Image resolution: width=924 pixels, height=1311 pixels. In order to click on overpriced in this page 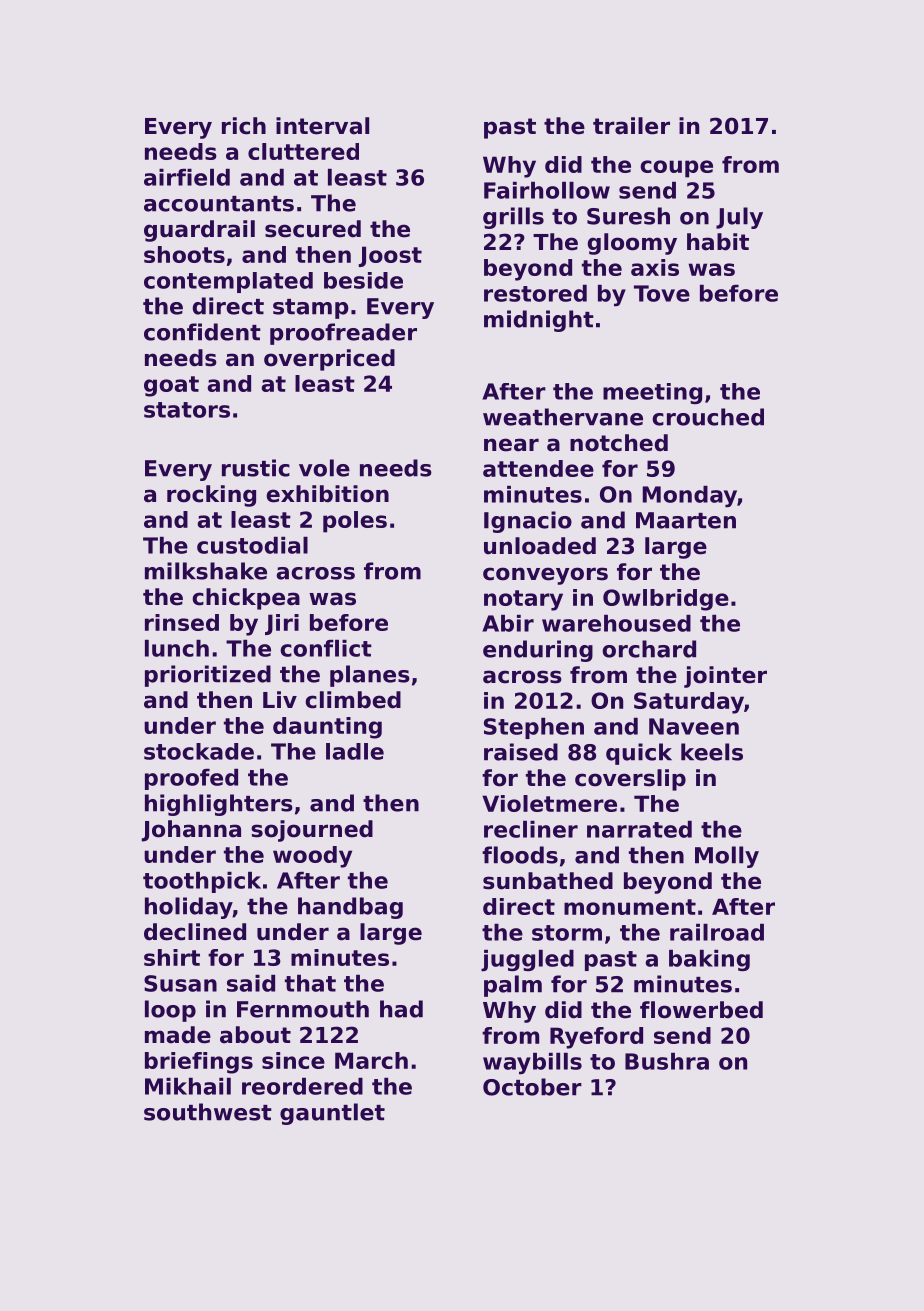, I will do `click(329, 360)`.
